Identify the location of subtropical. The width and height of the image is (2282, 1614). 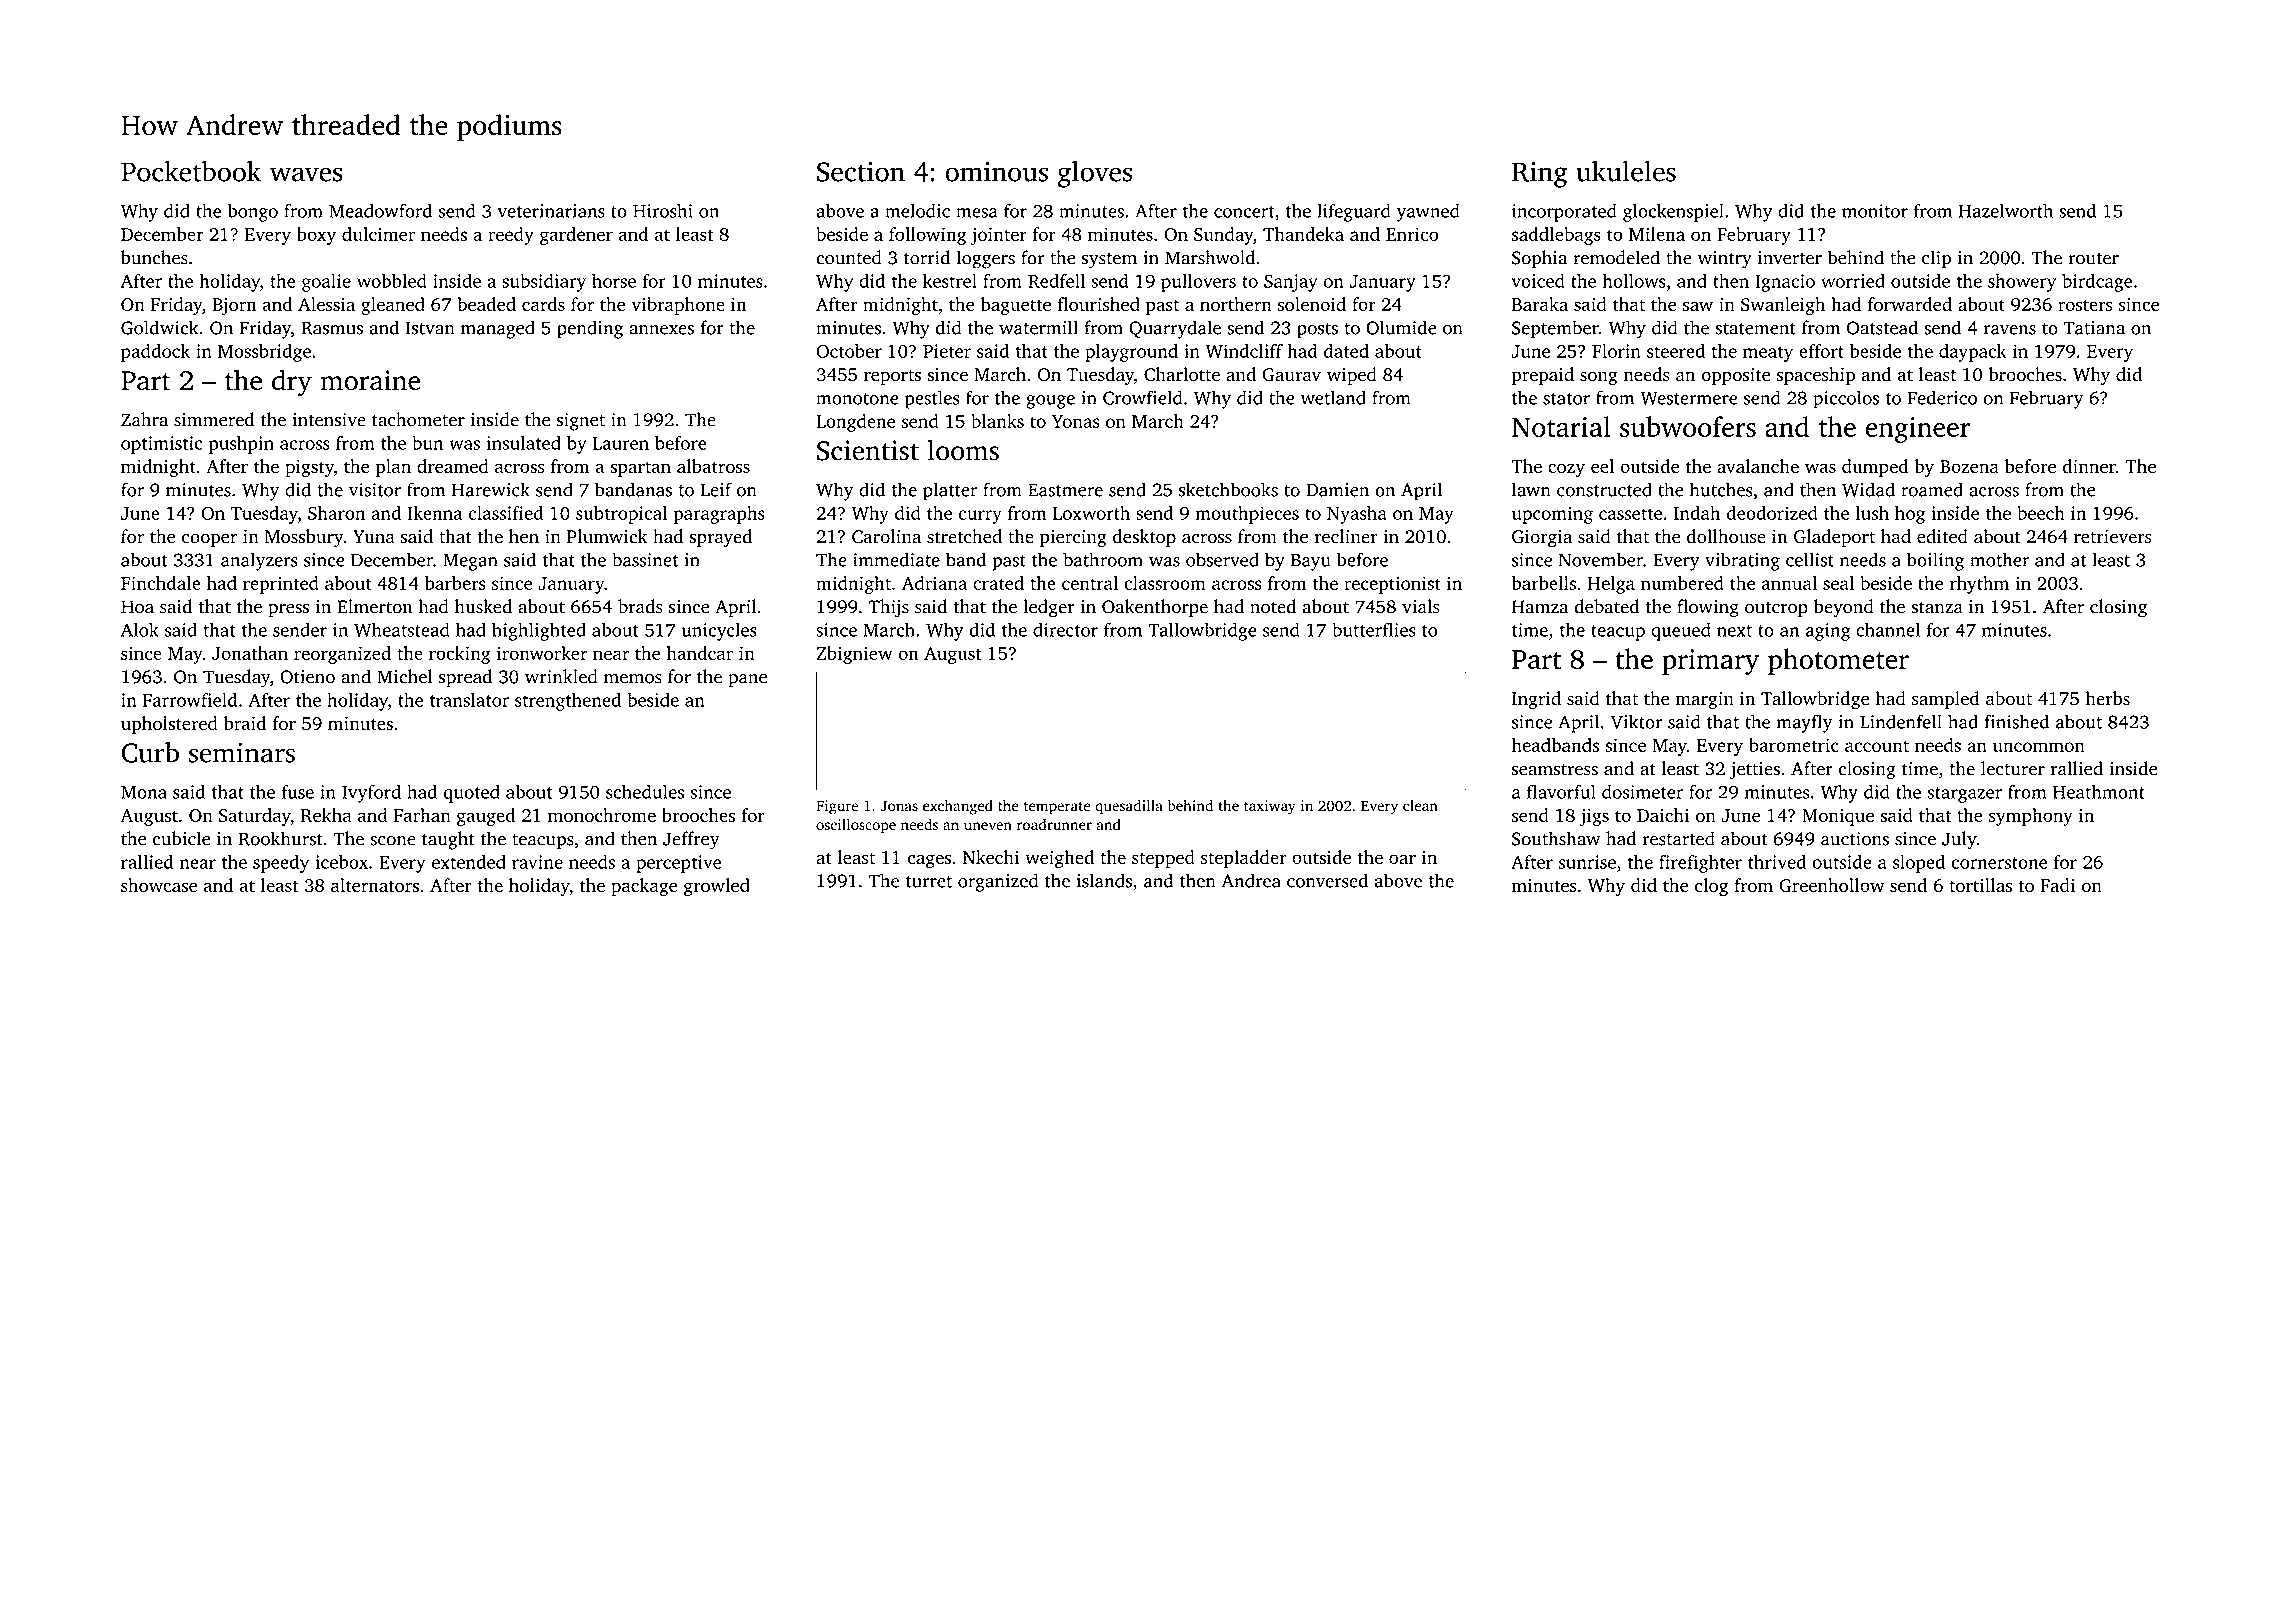
(621, 515).
